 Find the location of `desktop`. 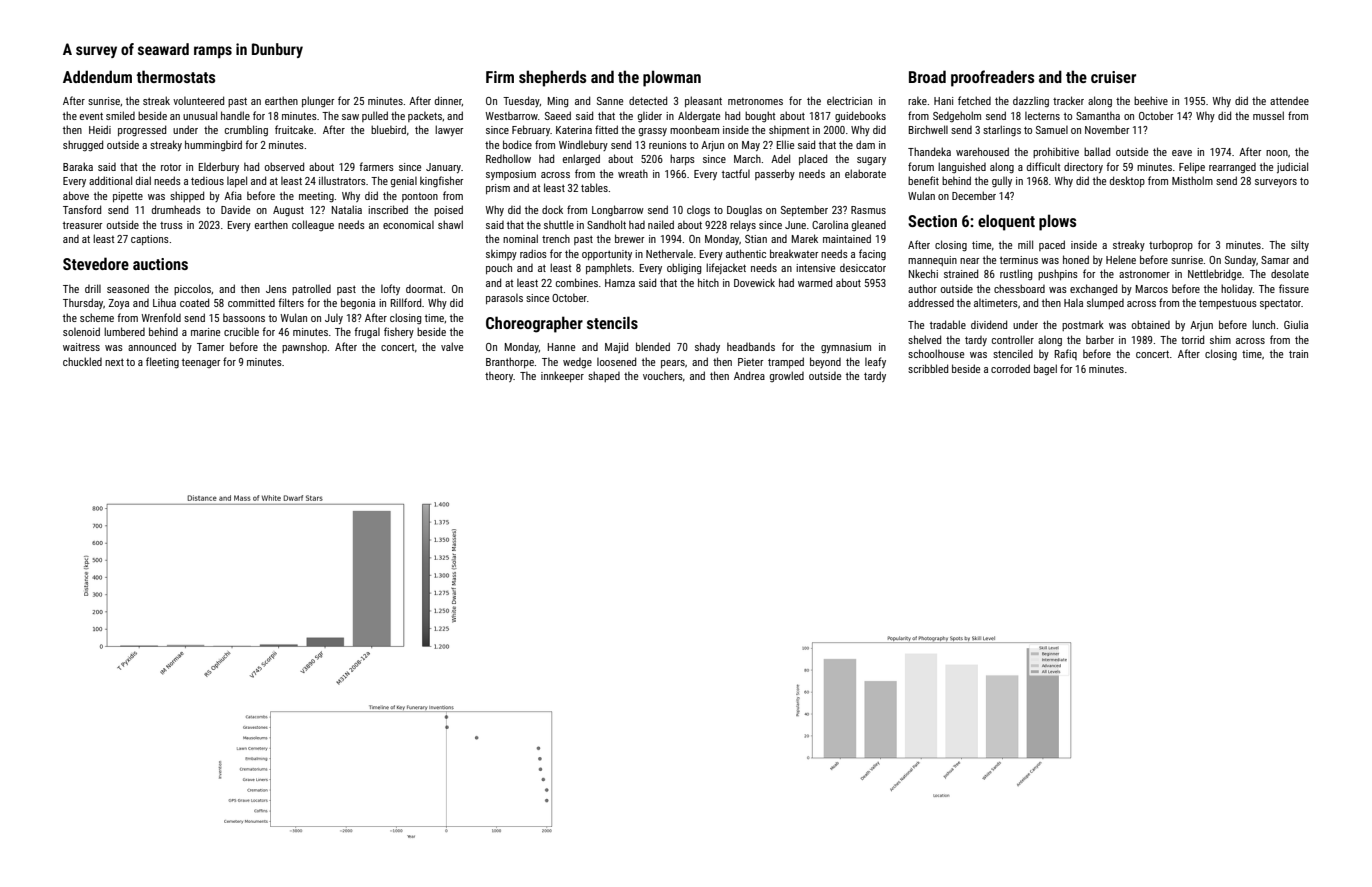

desktop is located at coordinates (1127, 181).
